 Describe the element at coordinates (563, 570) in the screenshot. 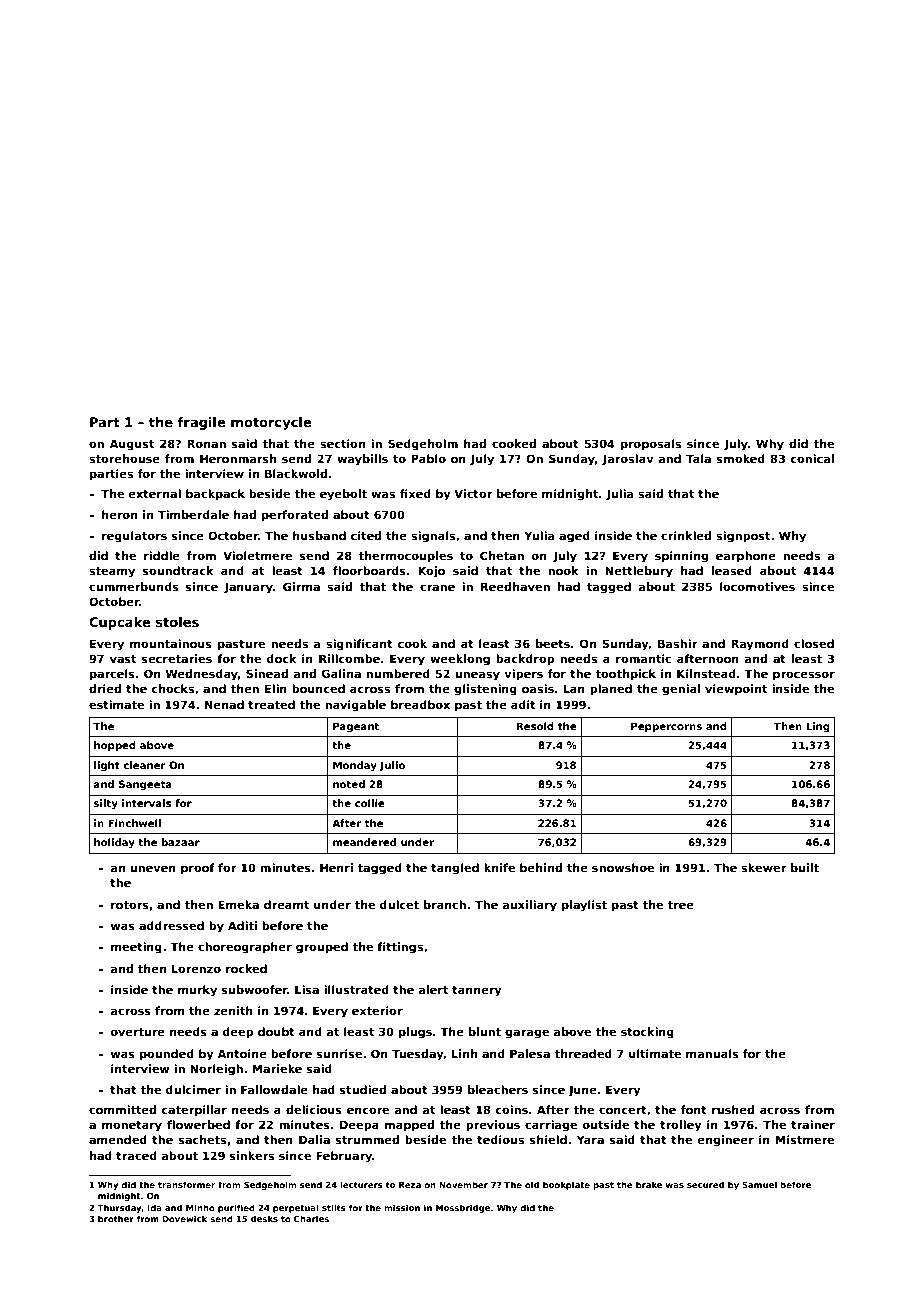

I see `nook` at that location.
